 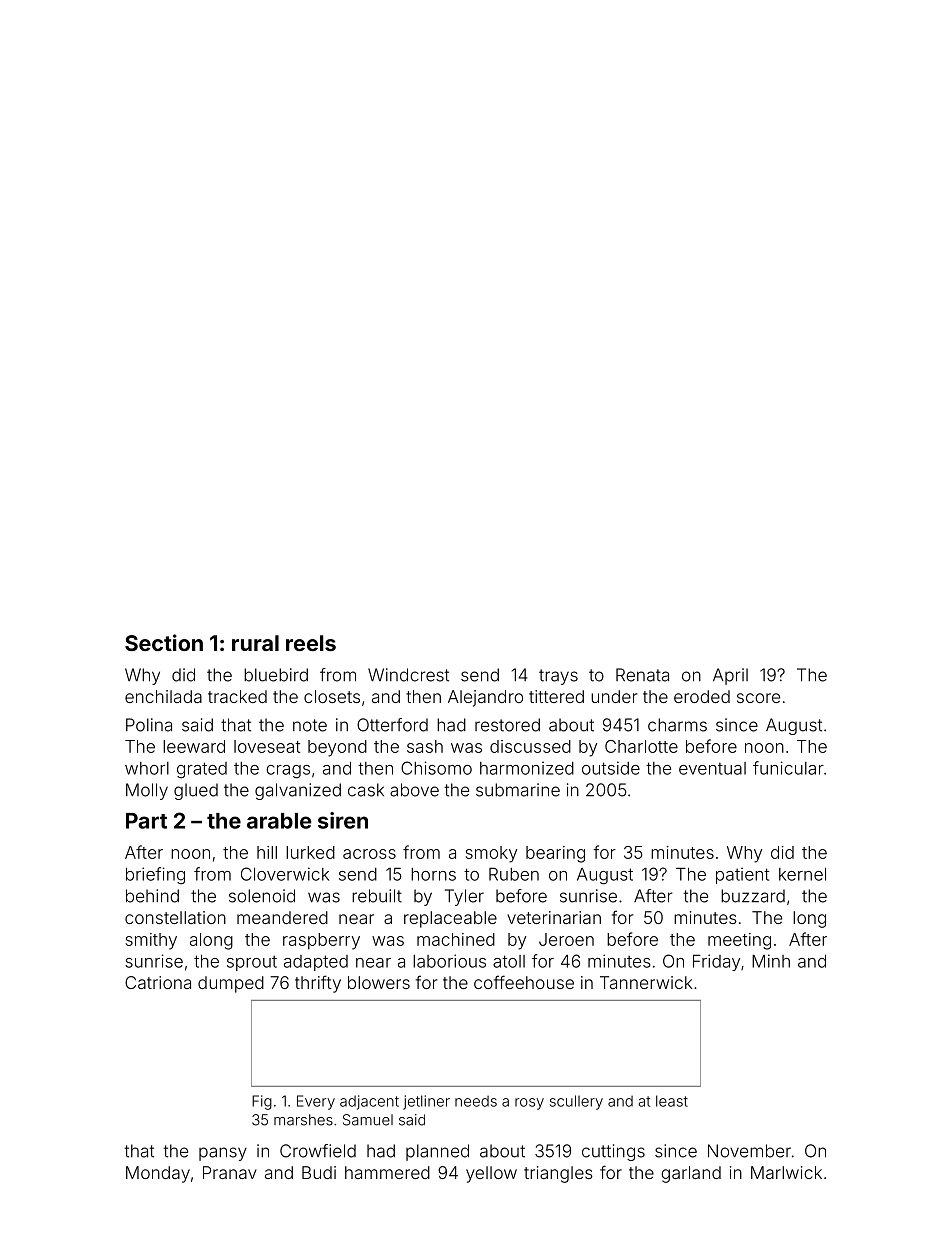 I want to click on reels, so click(x=311, y=643).
